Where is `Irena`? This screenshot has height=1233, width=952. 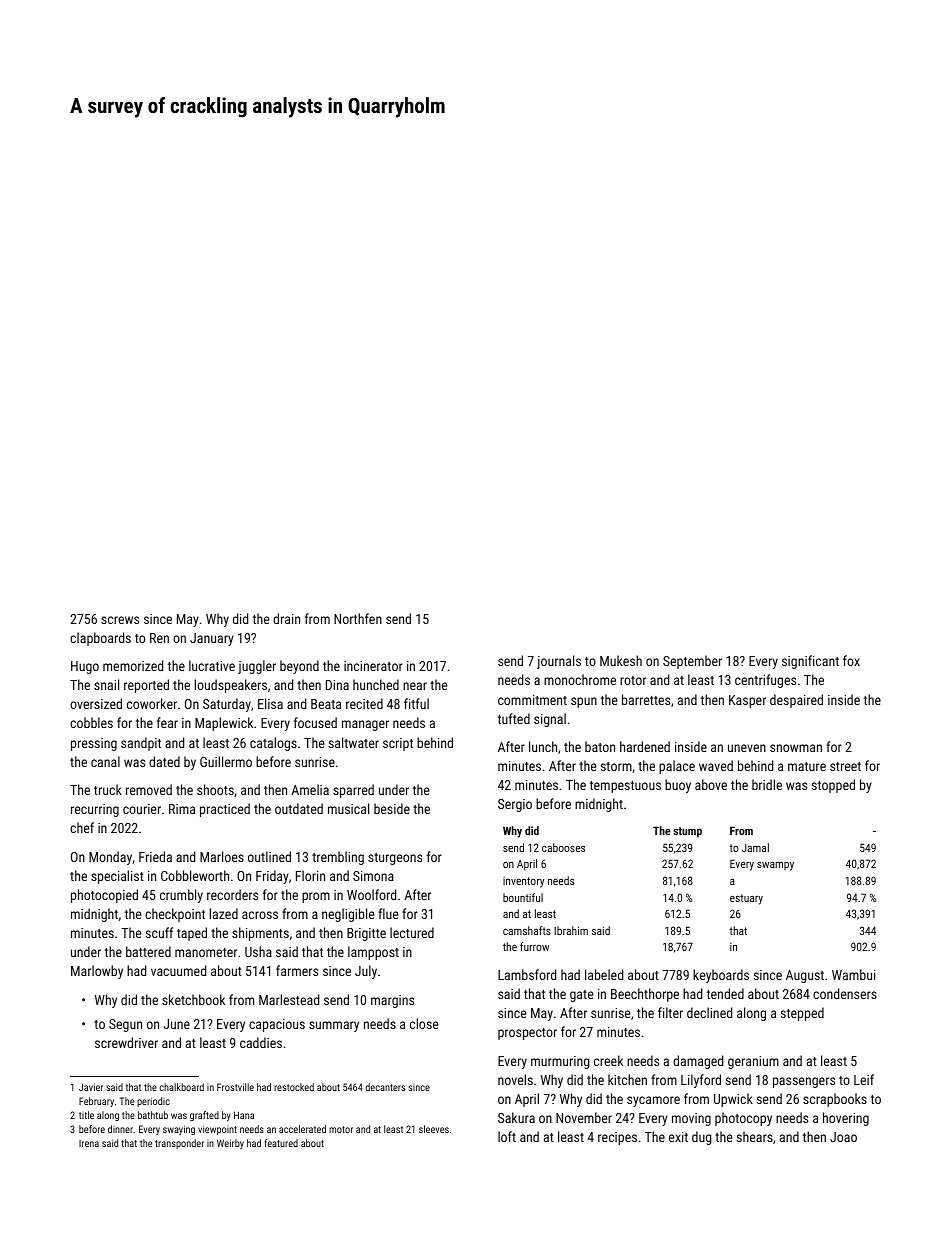
Irena is located at coordinates (89, 1143).
